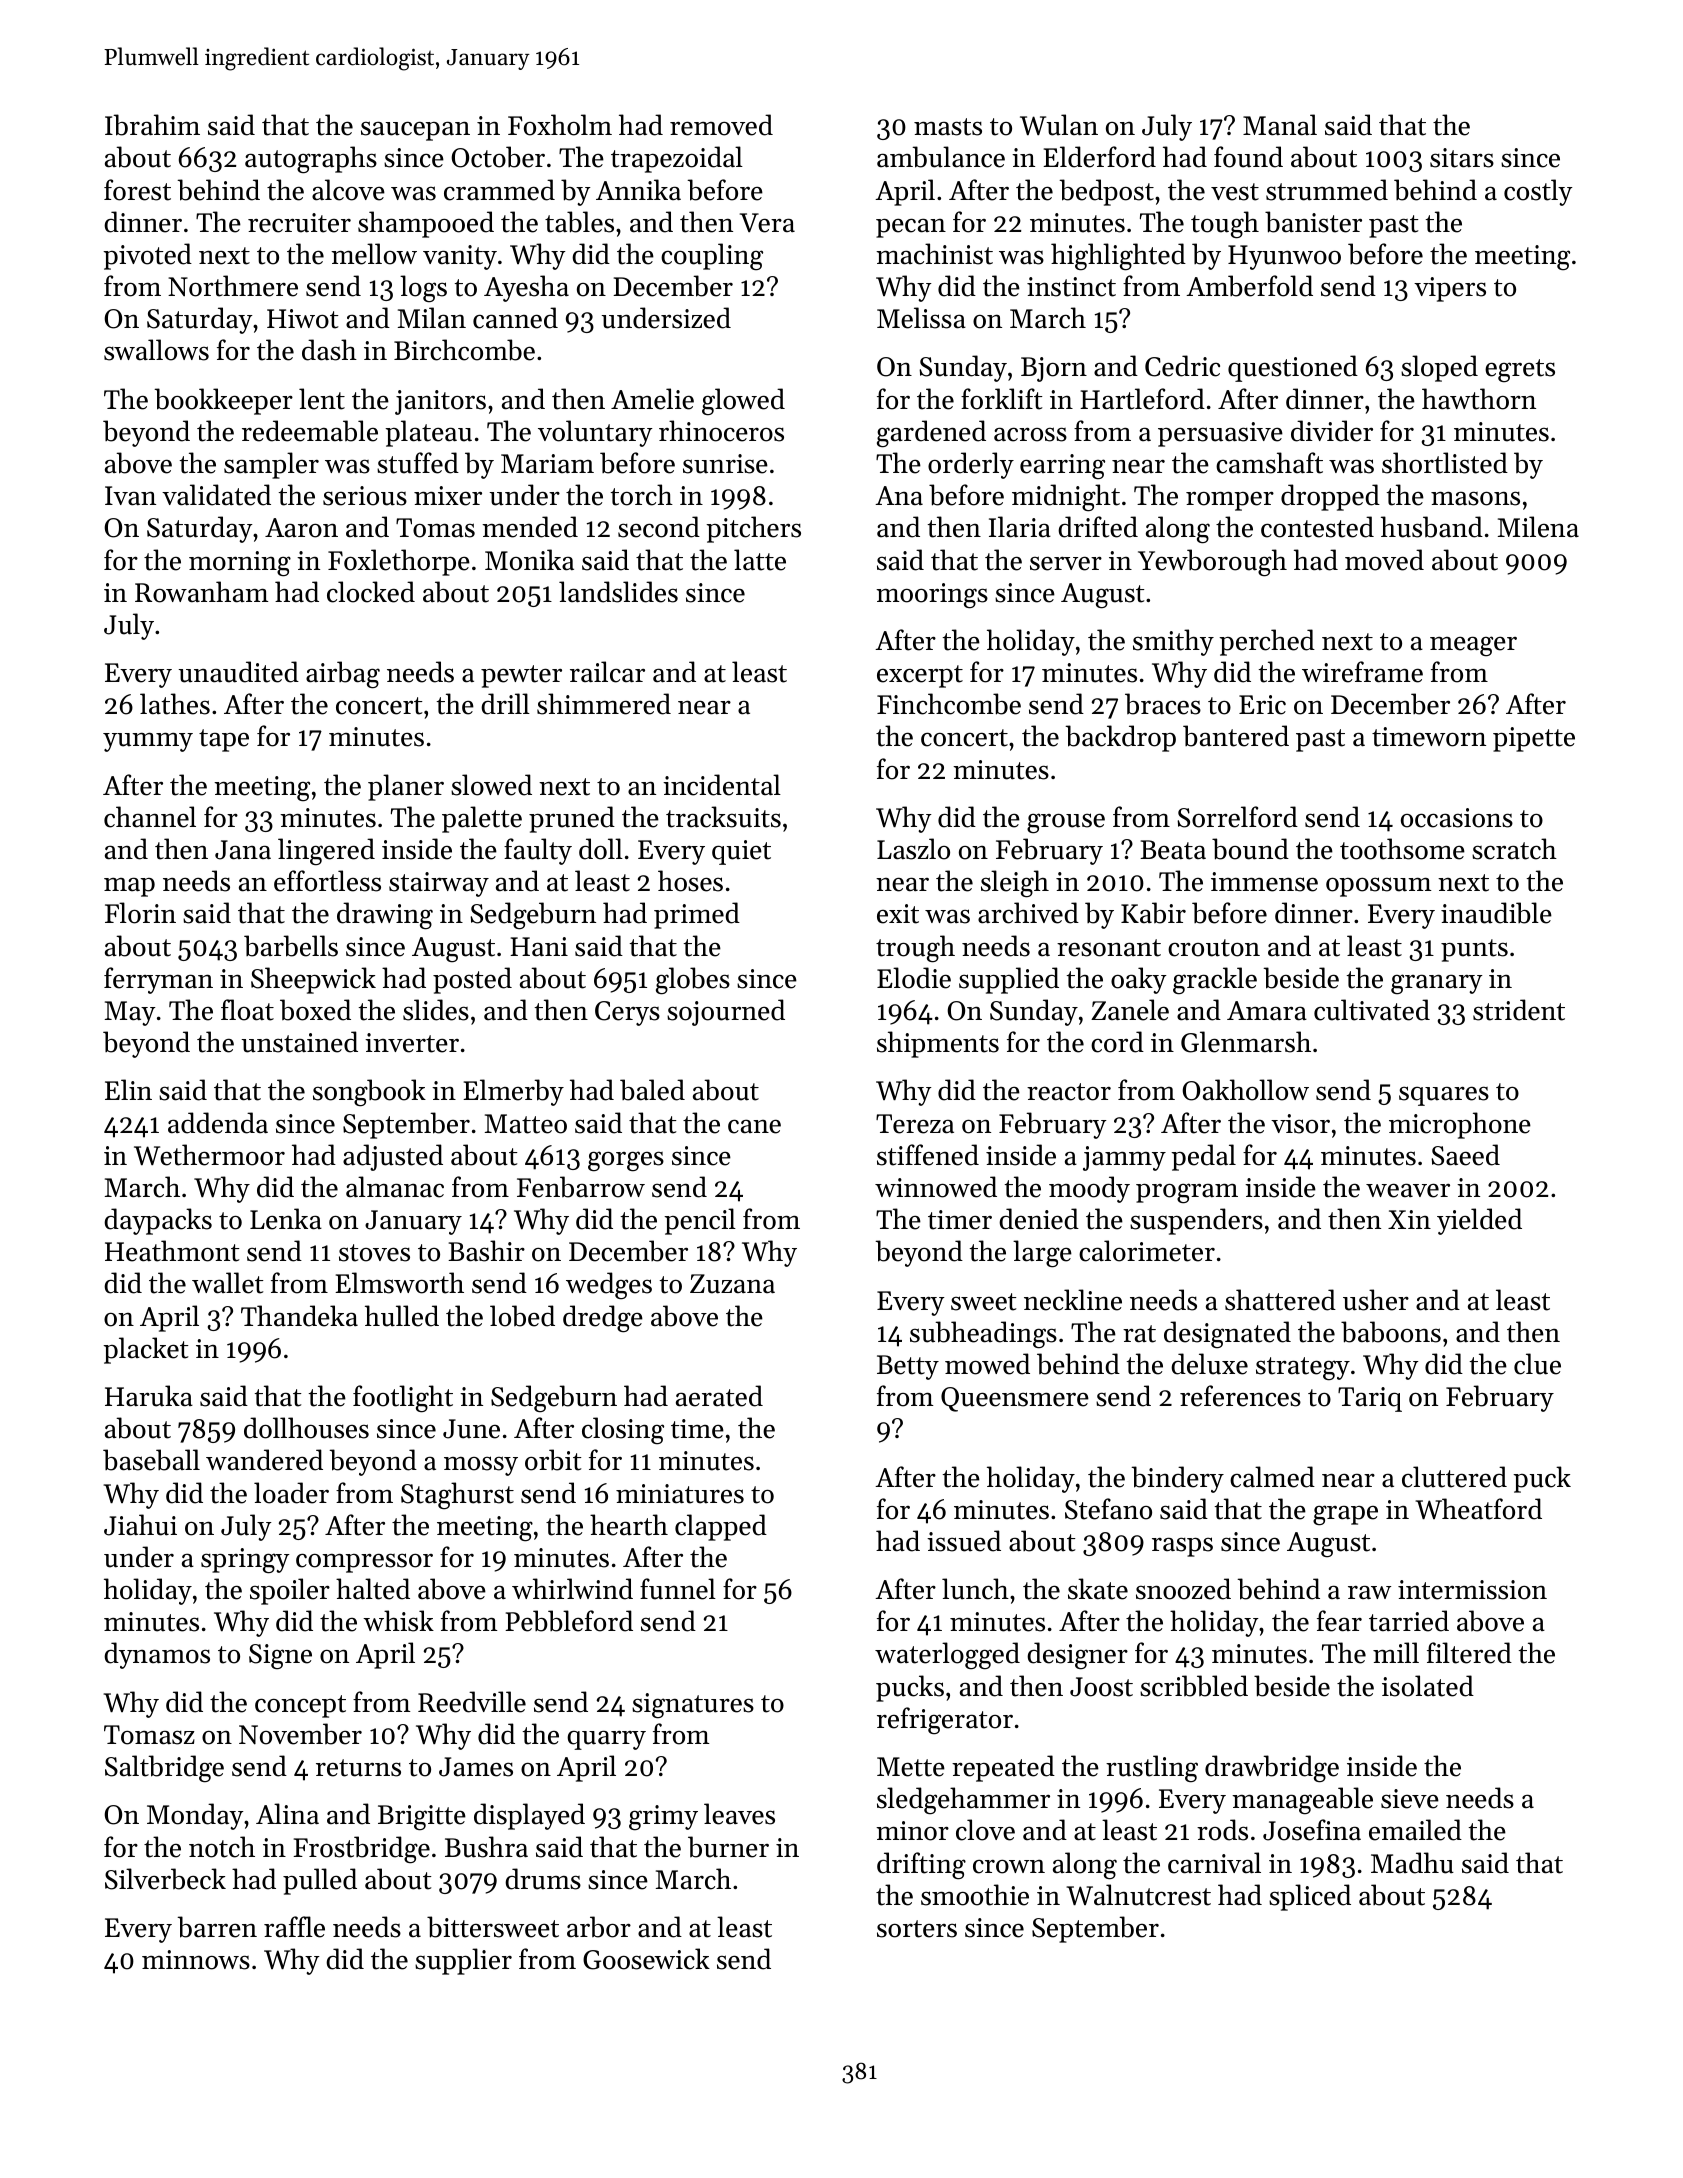  What do you see at coordinates (1098, 1589) in the screenshot?
I see `skate` at bounding box center [1098, 1589].
